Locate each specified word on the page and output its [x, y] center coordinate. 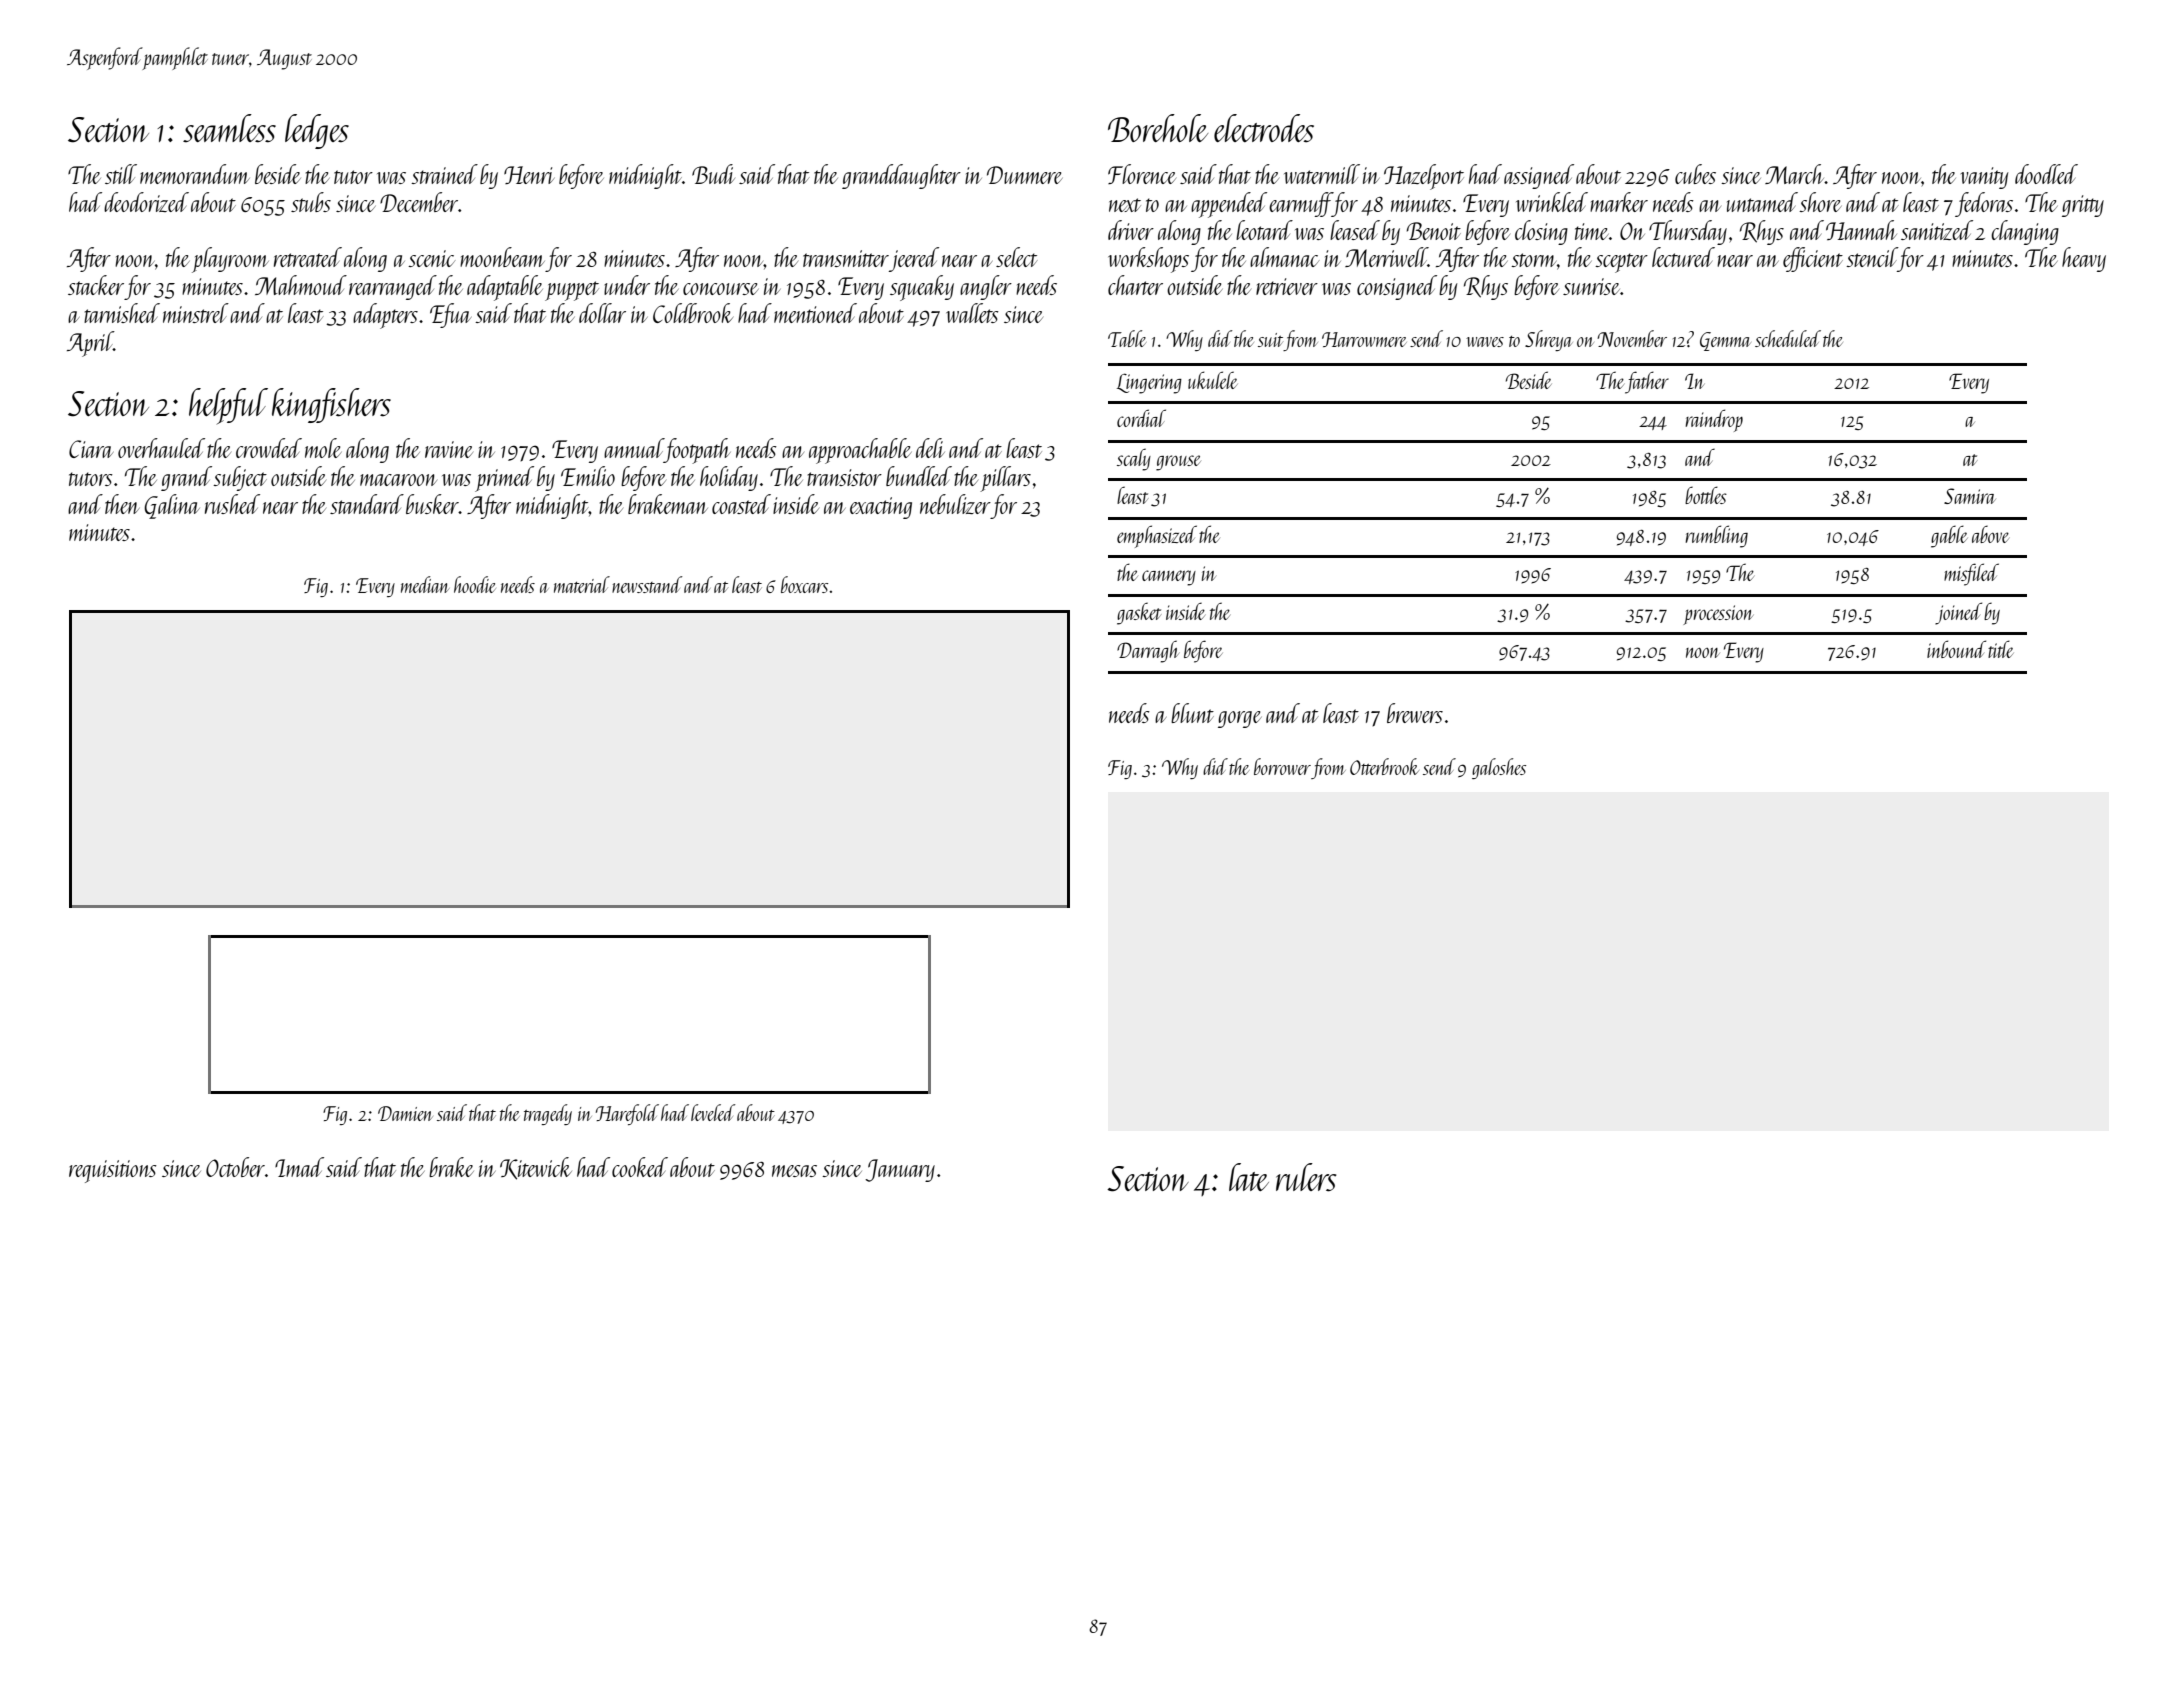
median [425, 584]
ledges [317, 131]
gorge [1240, 719]
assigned [1539, 176]
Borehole [1158, 128]
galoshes [1499, 768]
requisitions [113, 1171]
